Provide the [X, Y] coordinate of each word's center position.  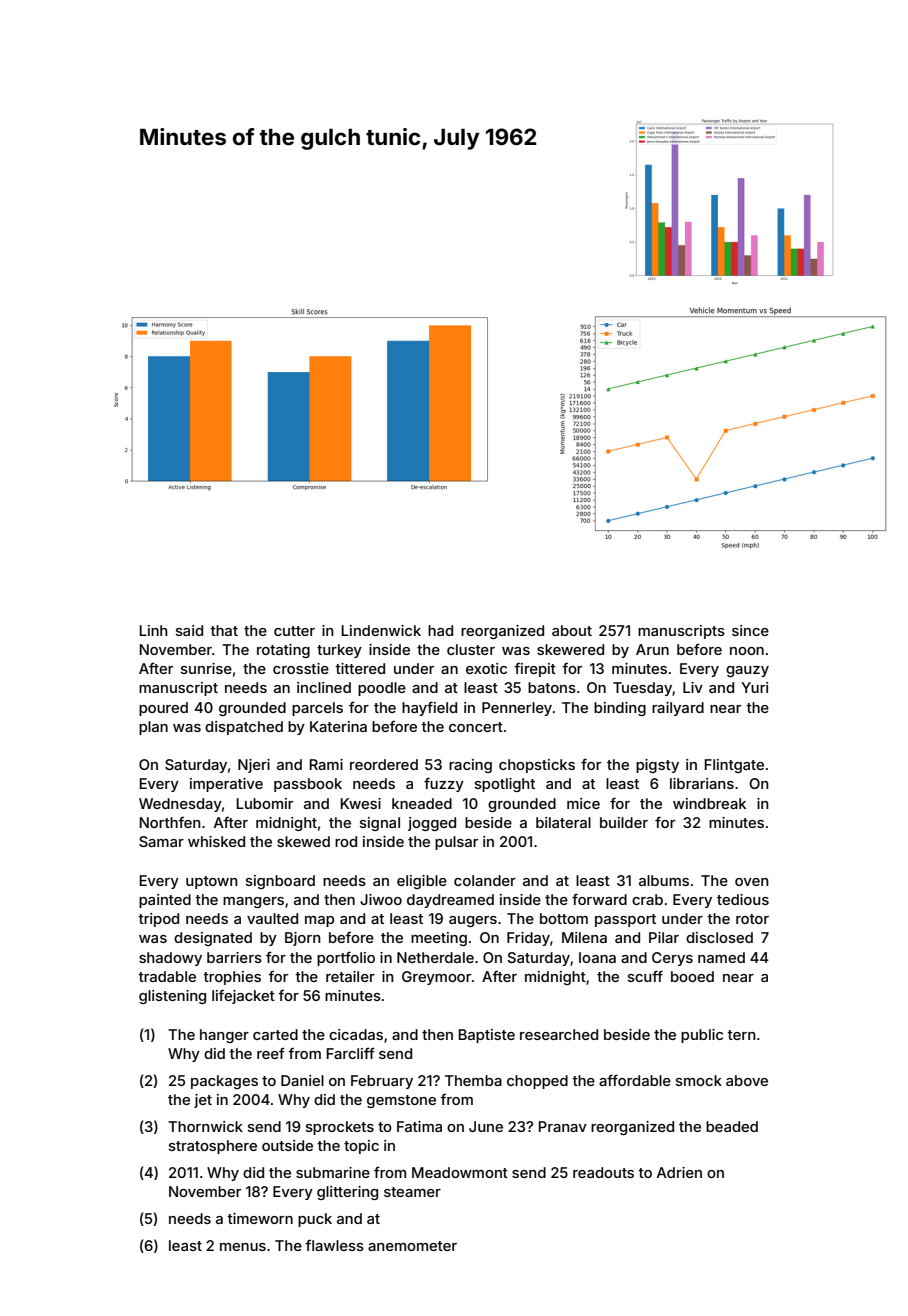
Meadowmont [460, 1172]
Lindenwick [381, 630]
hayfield [429, 708]
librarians [702, 783]
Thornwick [205, 1126]
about [572, 630]
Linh [154, 630]
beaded [732, 1126]
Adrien [679, 1172]
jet [203, 1101]
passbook [308, 785]
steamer [412, 1192]
